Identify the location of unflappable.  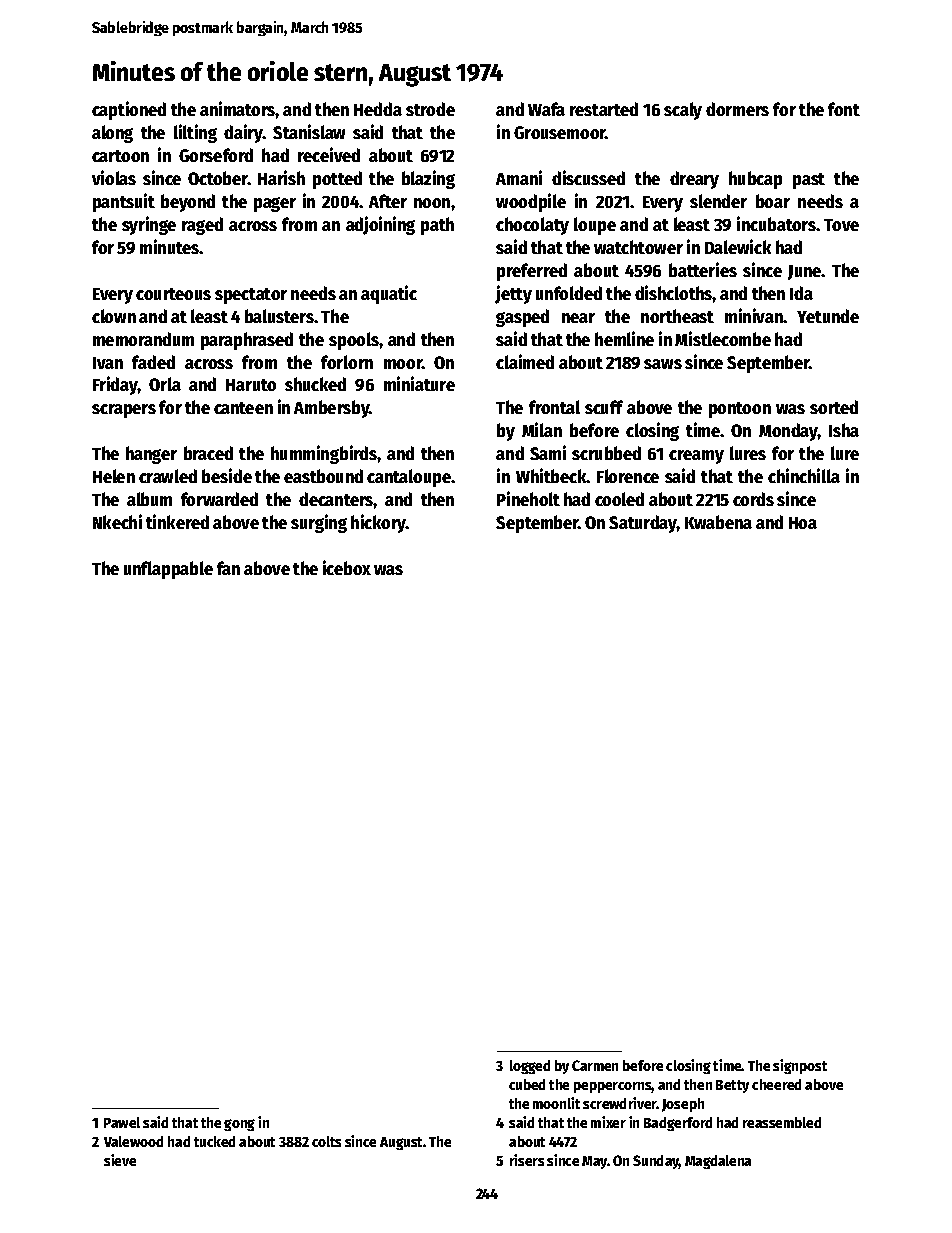
(168, 570).
